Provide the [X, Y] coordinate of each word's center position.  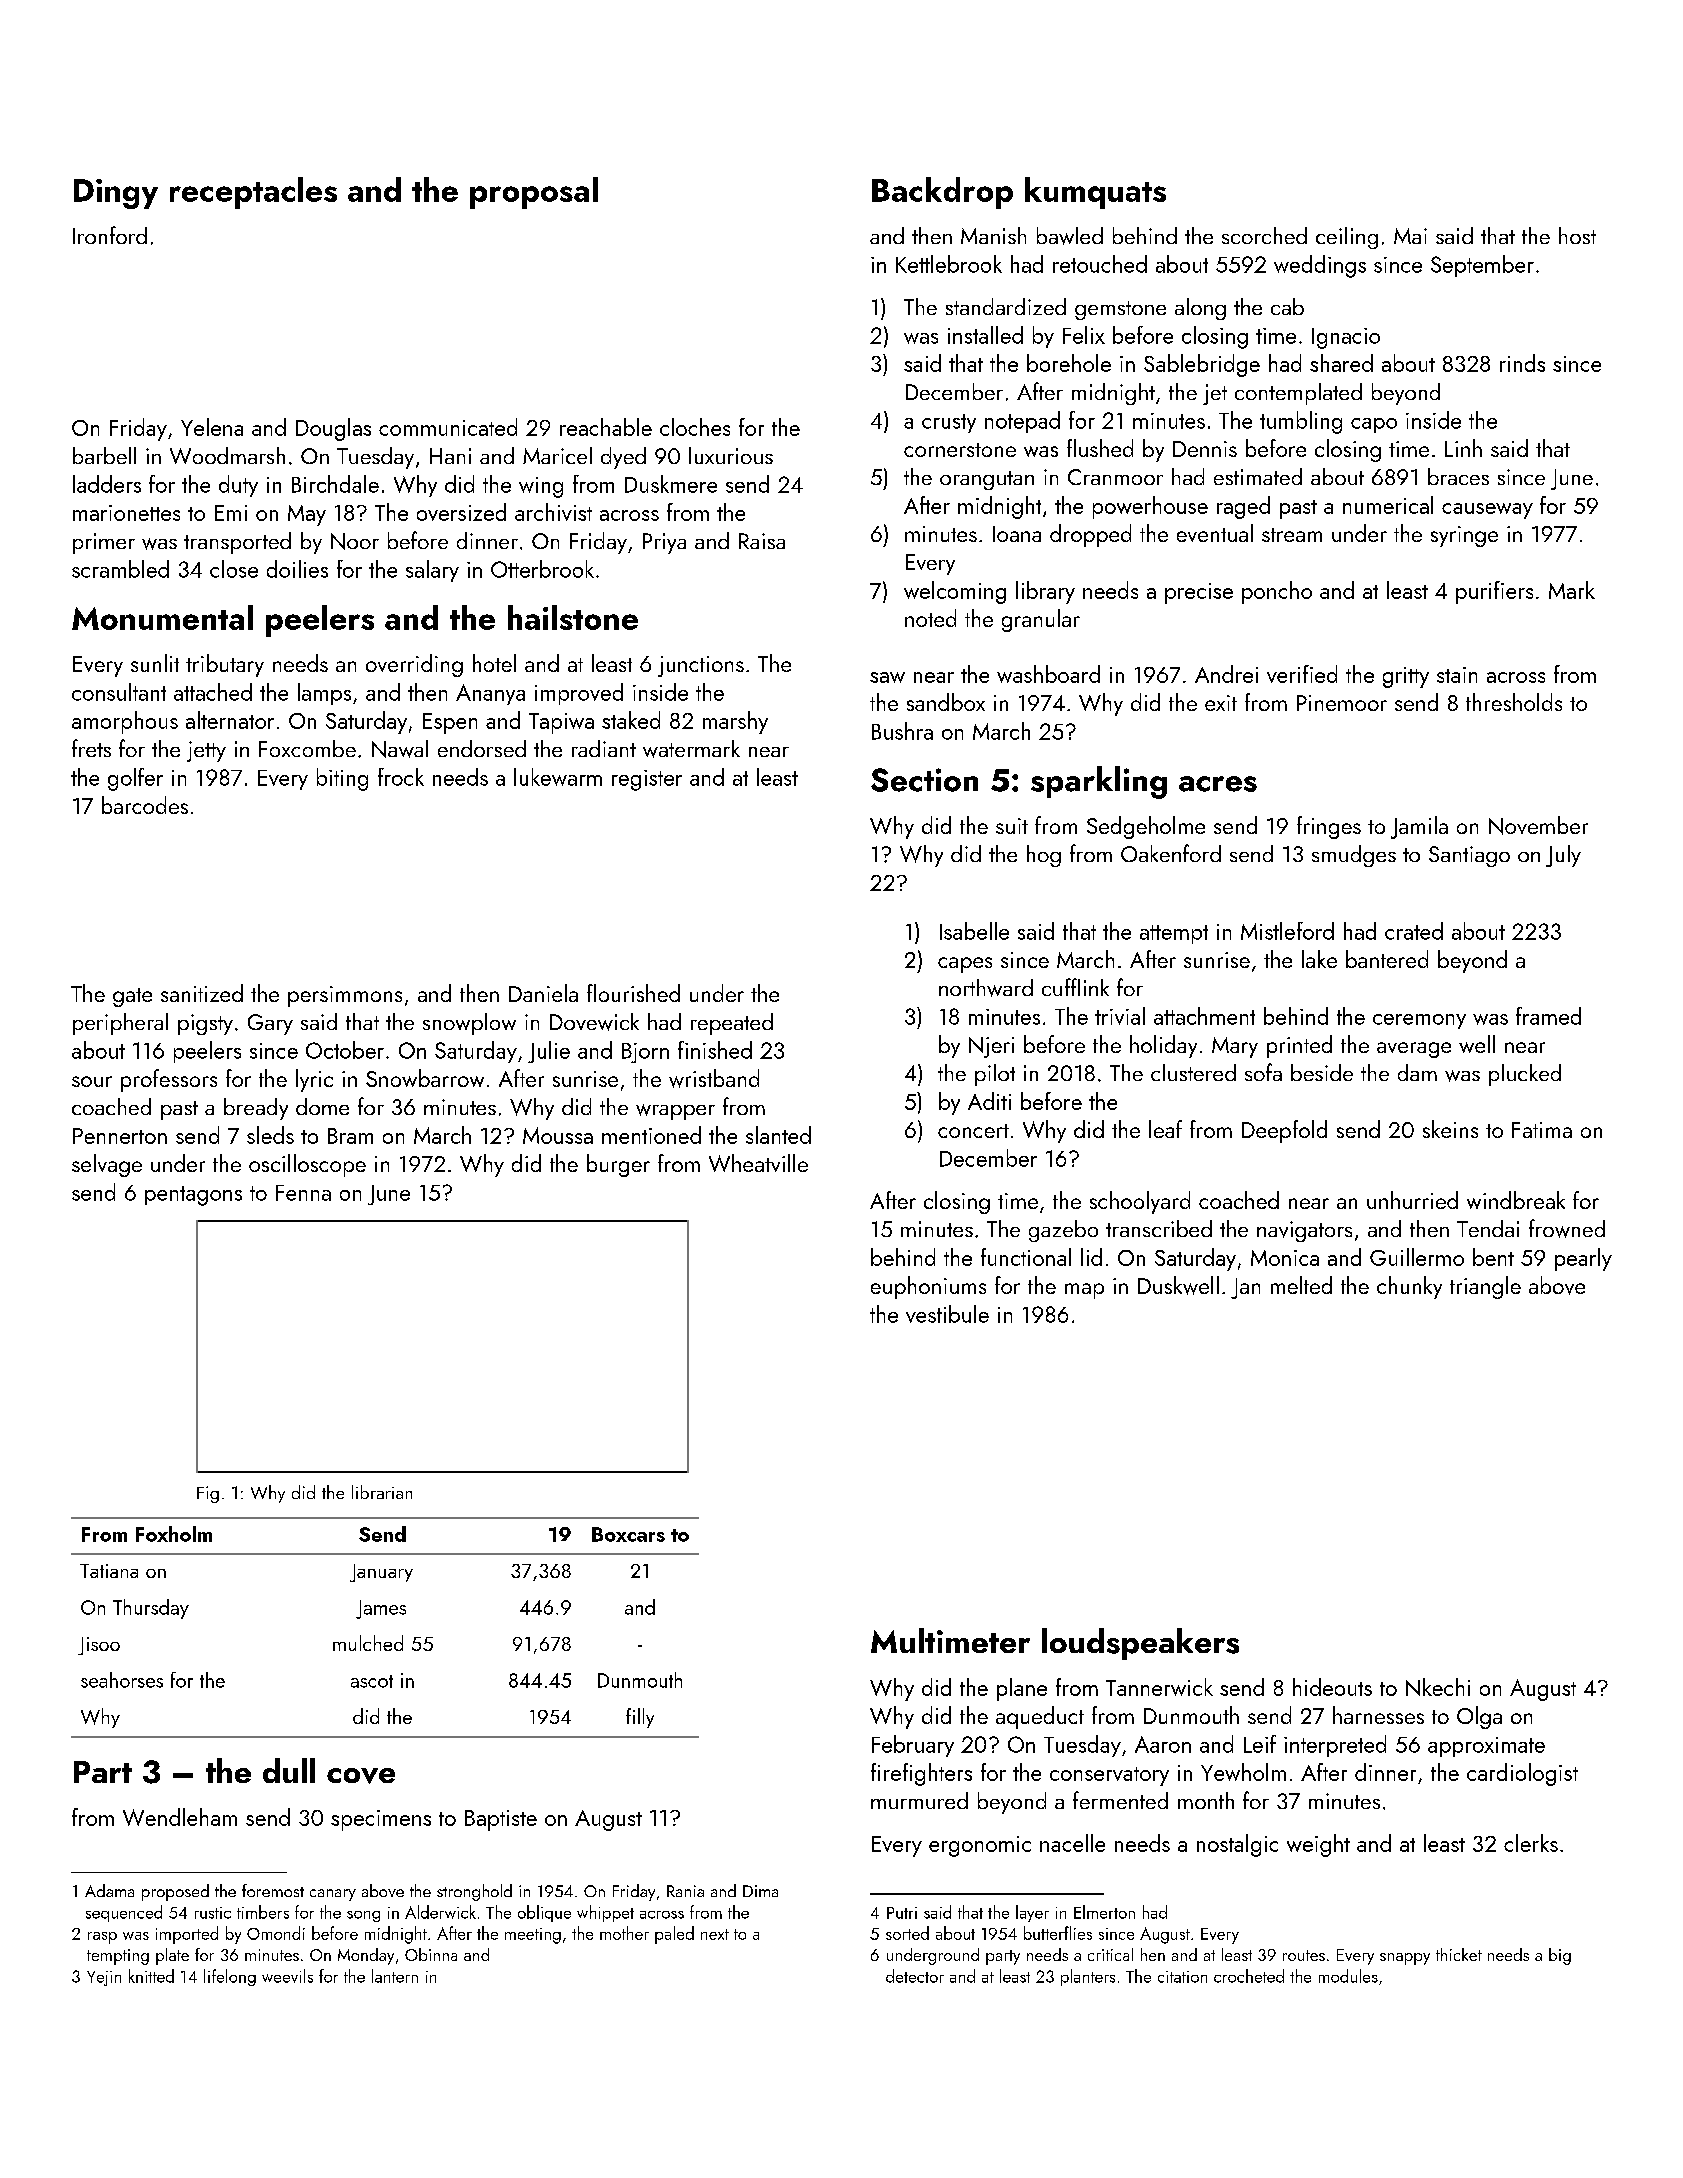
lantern [395, 1976]
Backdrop [942, 193]
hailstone [573, 617]
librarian [382, 1492]
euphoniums [928, 1287]
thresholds [1514, 702]
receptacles [253, 193]
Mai [1410, 236]
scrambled [120, 569]
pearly [1583, 1259]
